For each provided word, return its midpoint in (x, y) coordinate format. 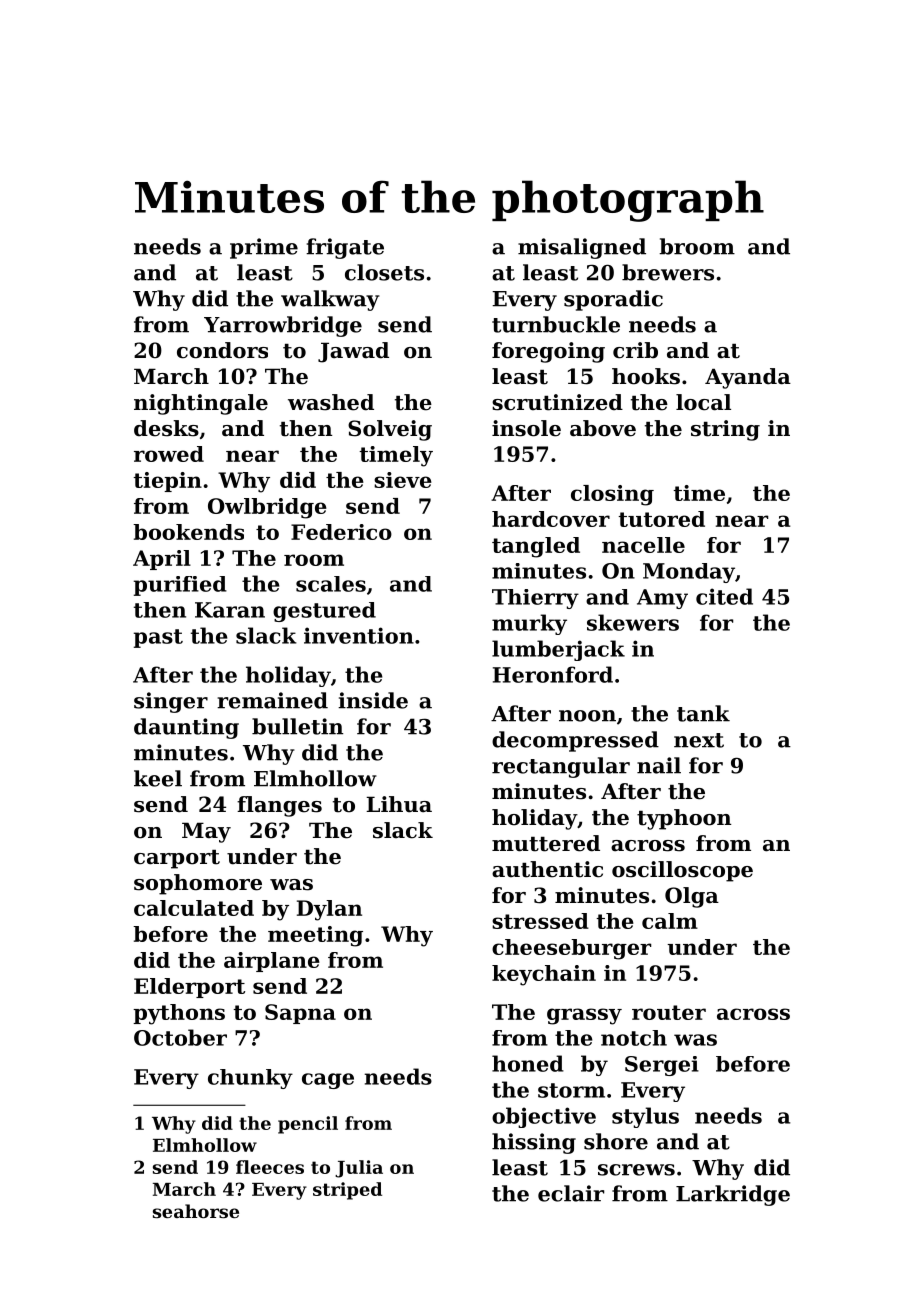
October (180, 1037)
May (206, 832)
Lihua (399, 804)
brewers (668, 272)
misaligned (582, 248)
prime (264, 248)
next (699, 740)
